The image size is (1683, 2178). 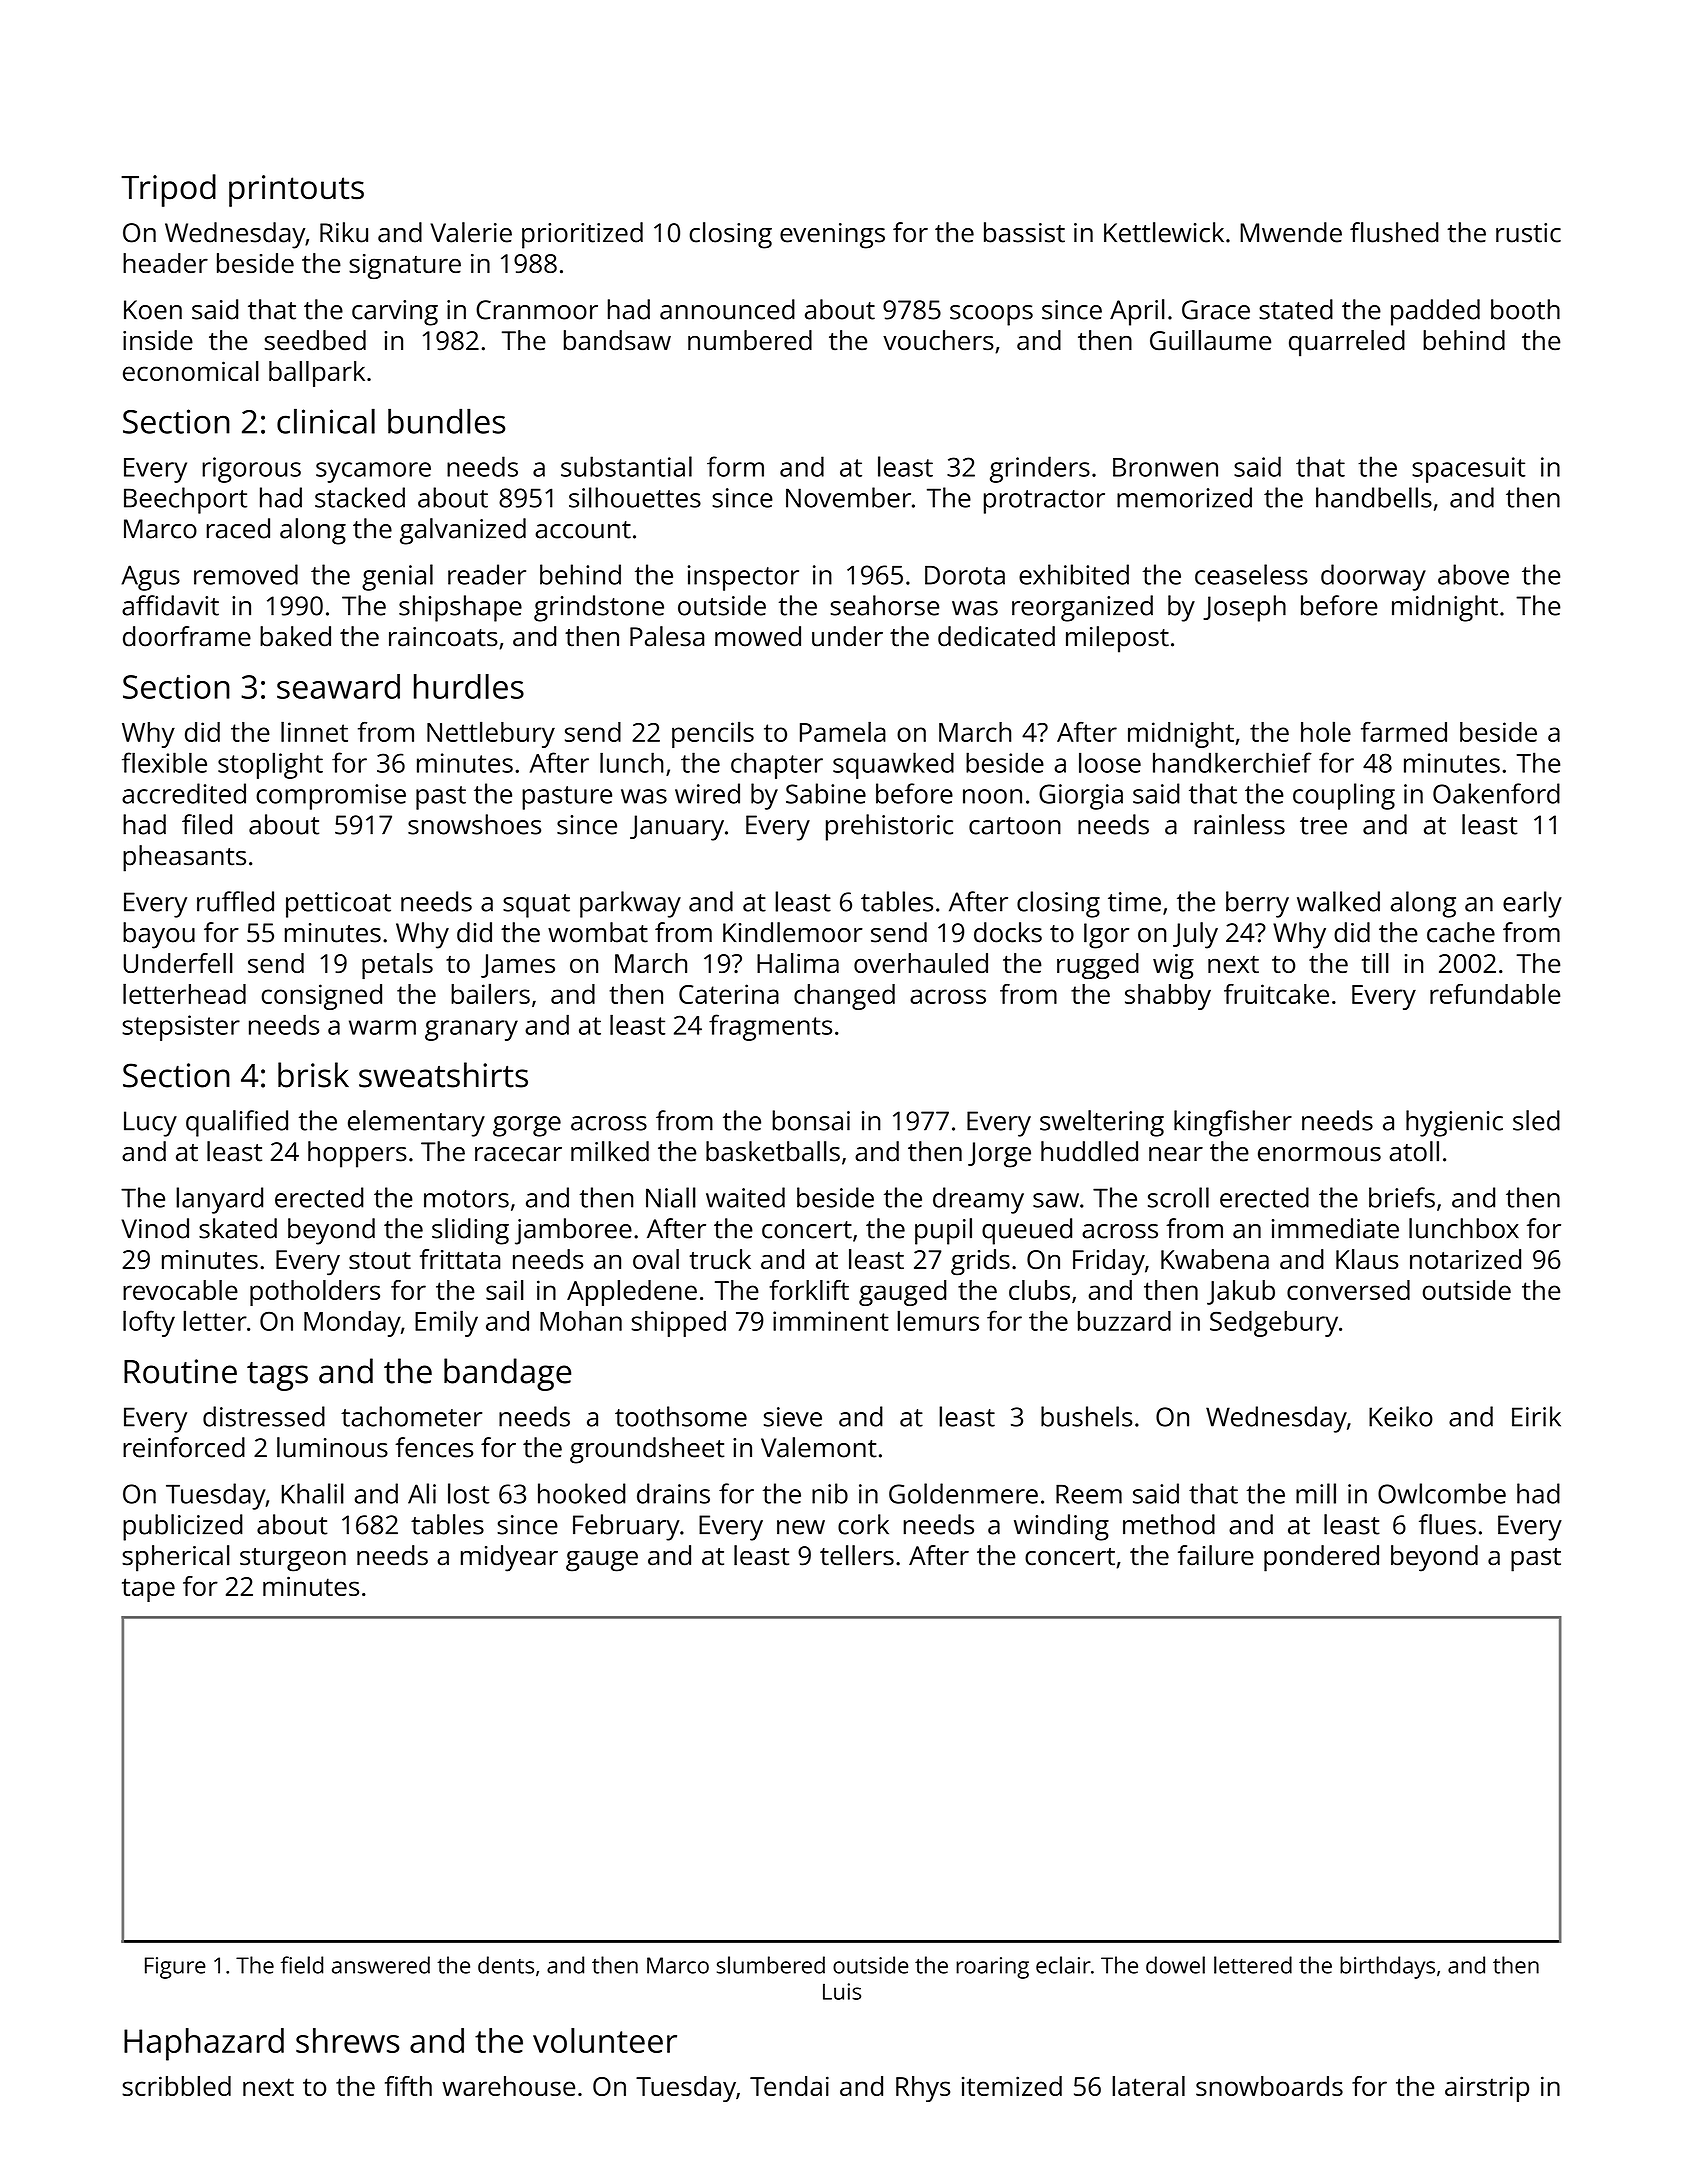 I want to click on bushels, so click(x=1087, y=1416).
